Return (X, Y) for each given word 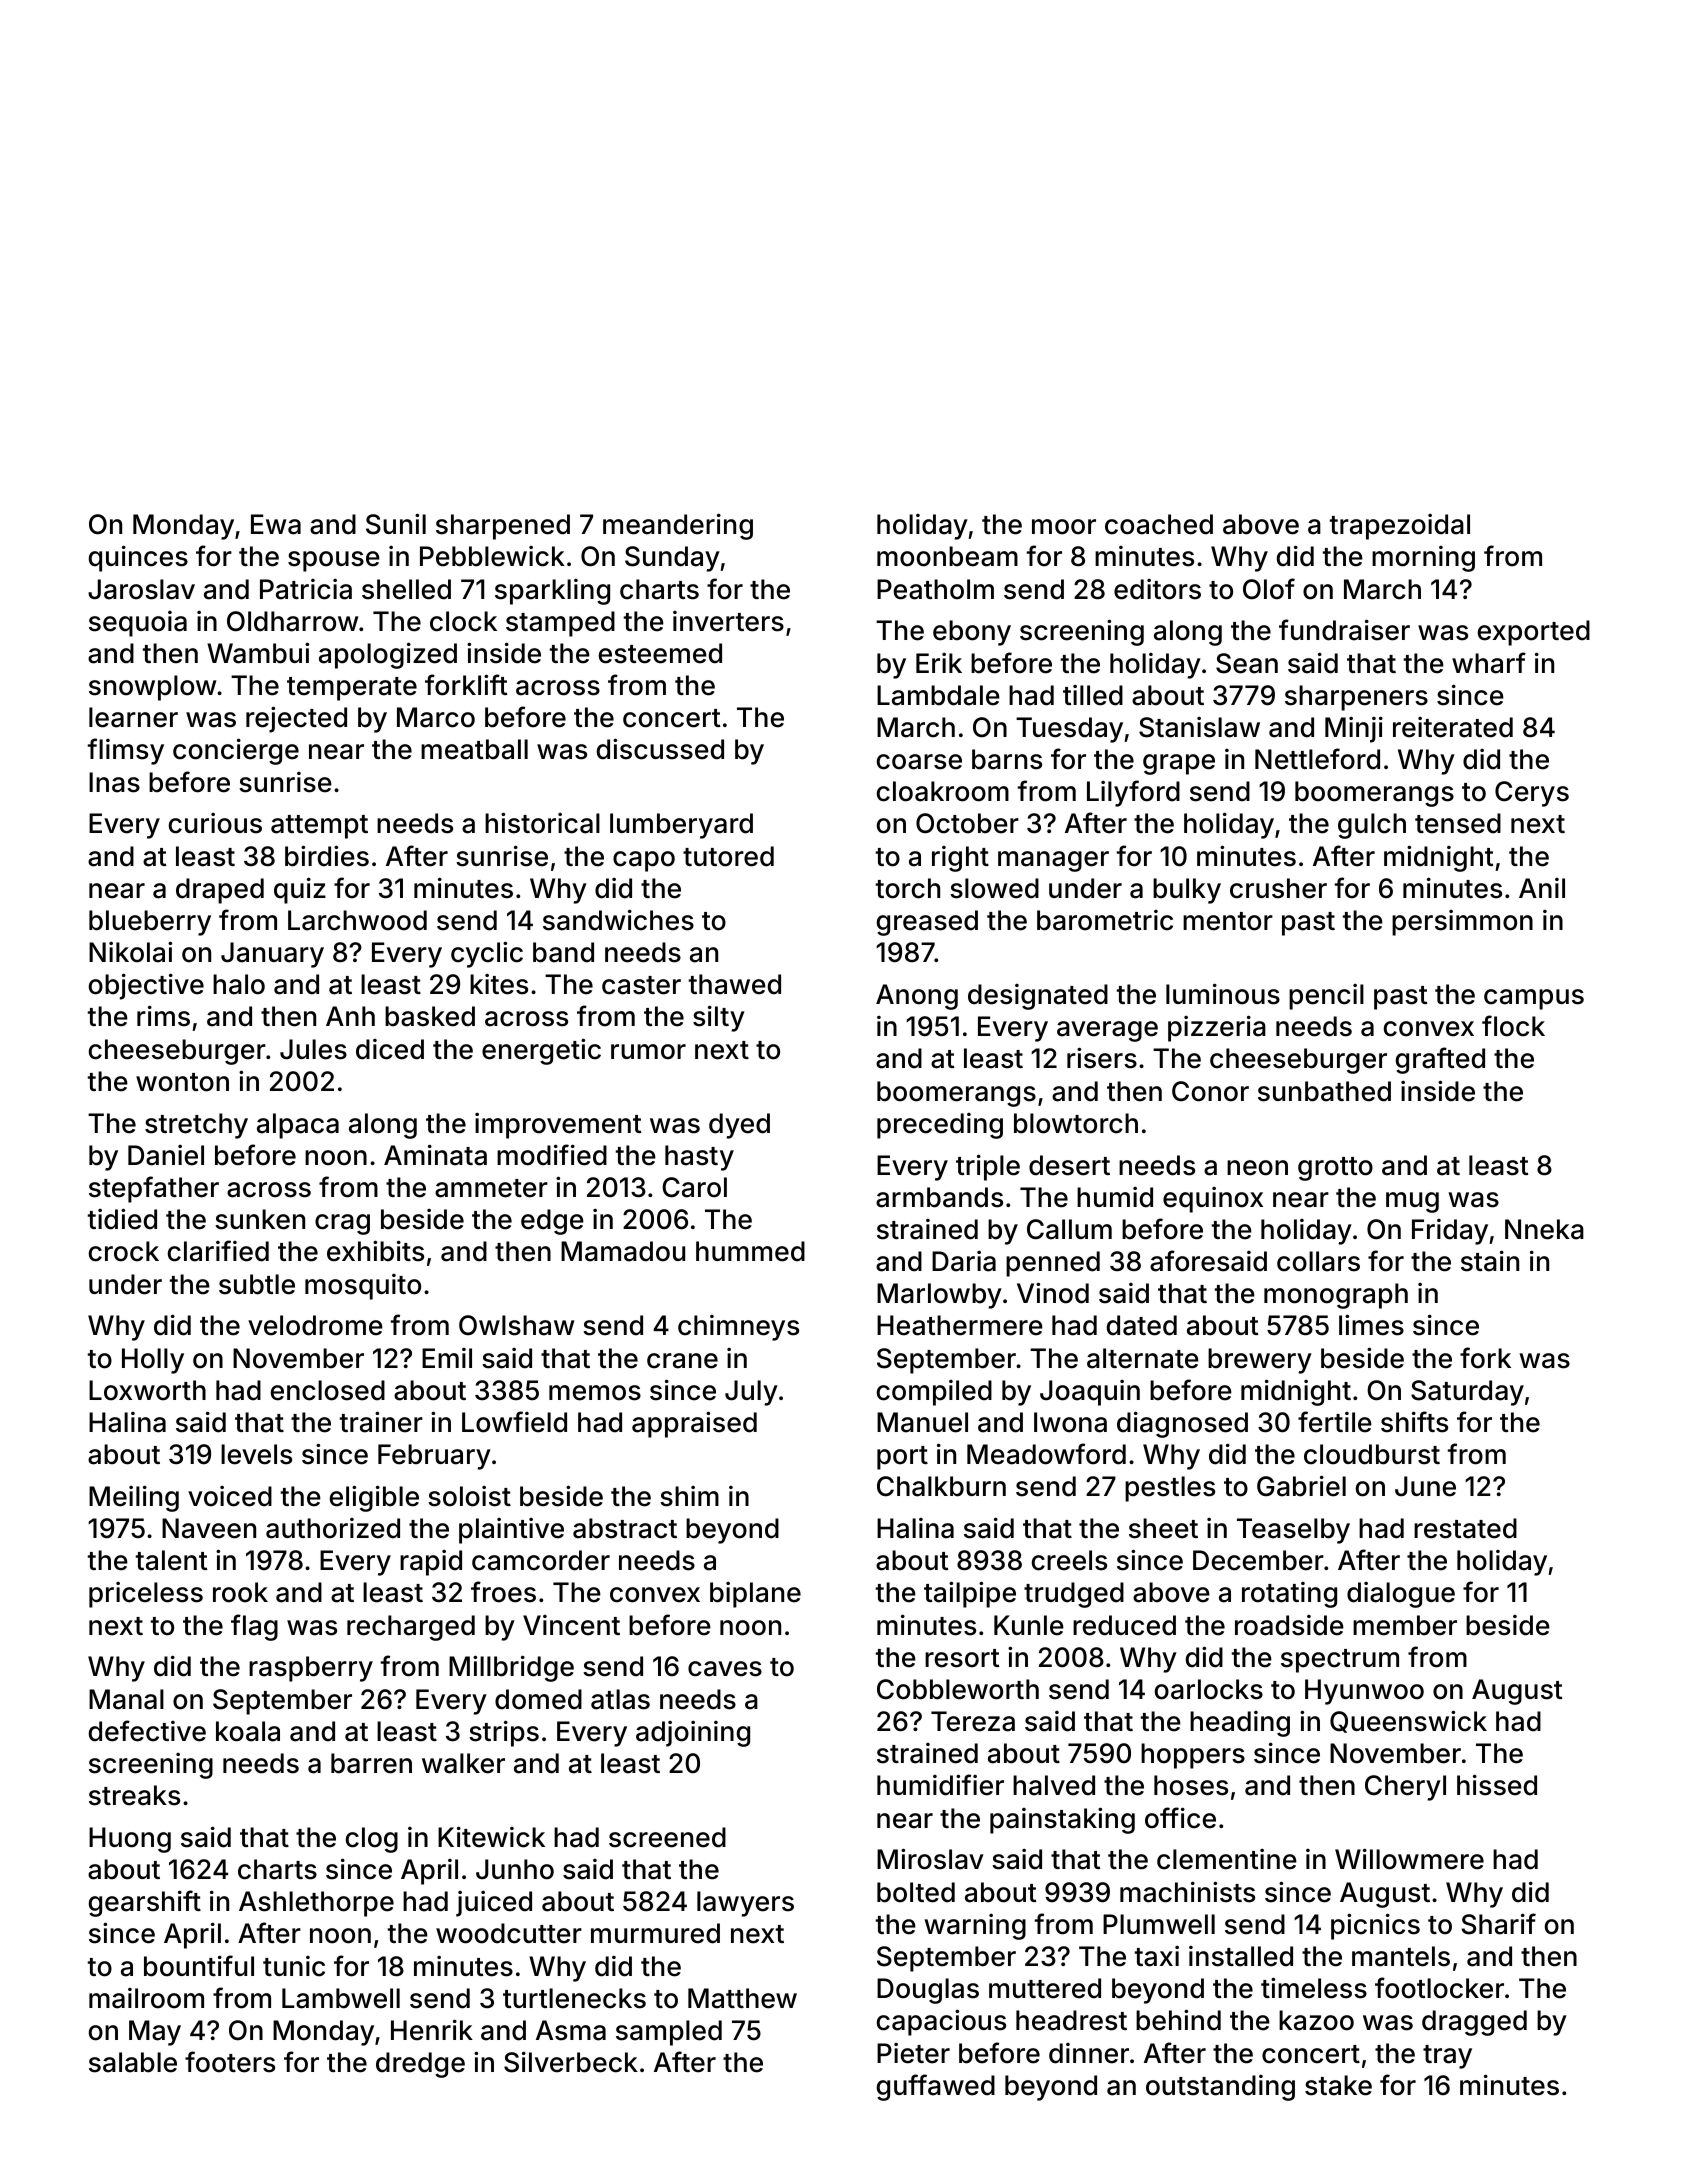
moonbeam (947, 556)
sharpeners (1356, 698)
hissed (1497, 1785)
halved (1054, 1785)
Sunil (396, 524)
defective (147, 1731)
